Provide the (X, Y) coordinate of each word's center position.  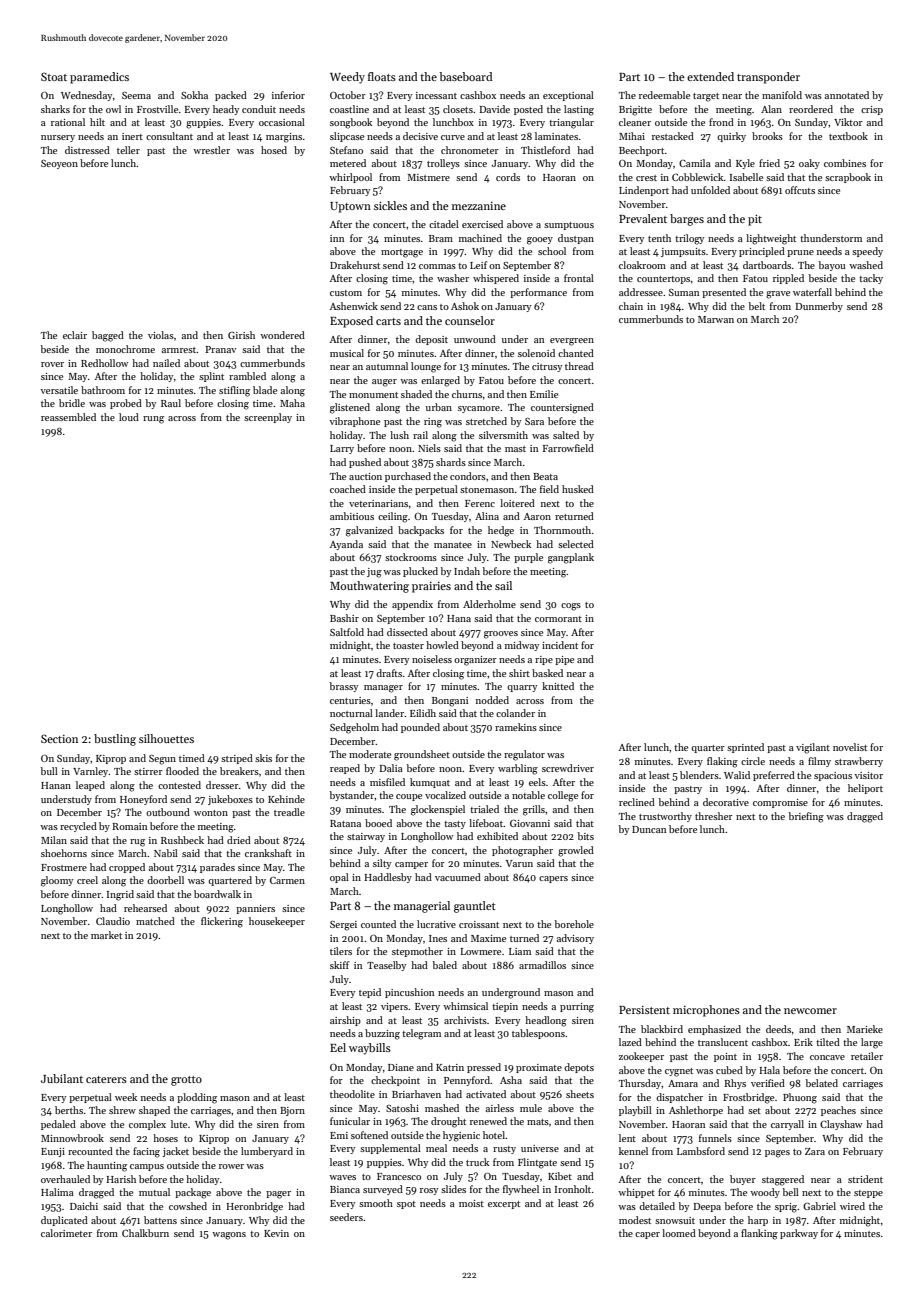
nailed (166, 363)
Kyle (745, 164)
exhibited (497, 836)
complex (147, 1125)
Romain (129, 826)
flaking (722, 762)
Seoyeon (59, 164)
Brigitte (635, 111)
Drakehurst (355, 265)
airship (345, 1021)
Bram (441, 238)
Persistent (644, 1010)
